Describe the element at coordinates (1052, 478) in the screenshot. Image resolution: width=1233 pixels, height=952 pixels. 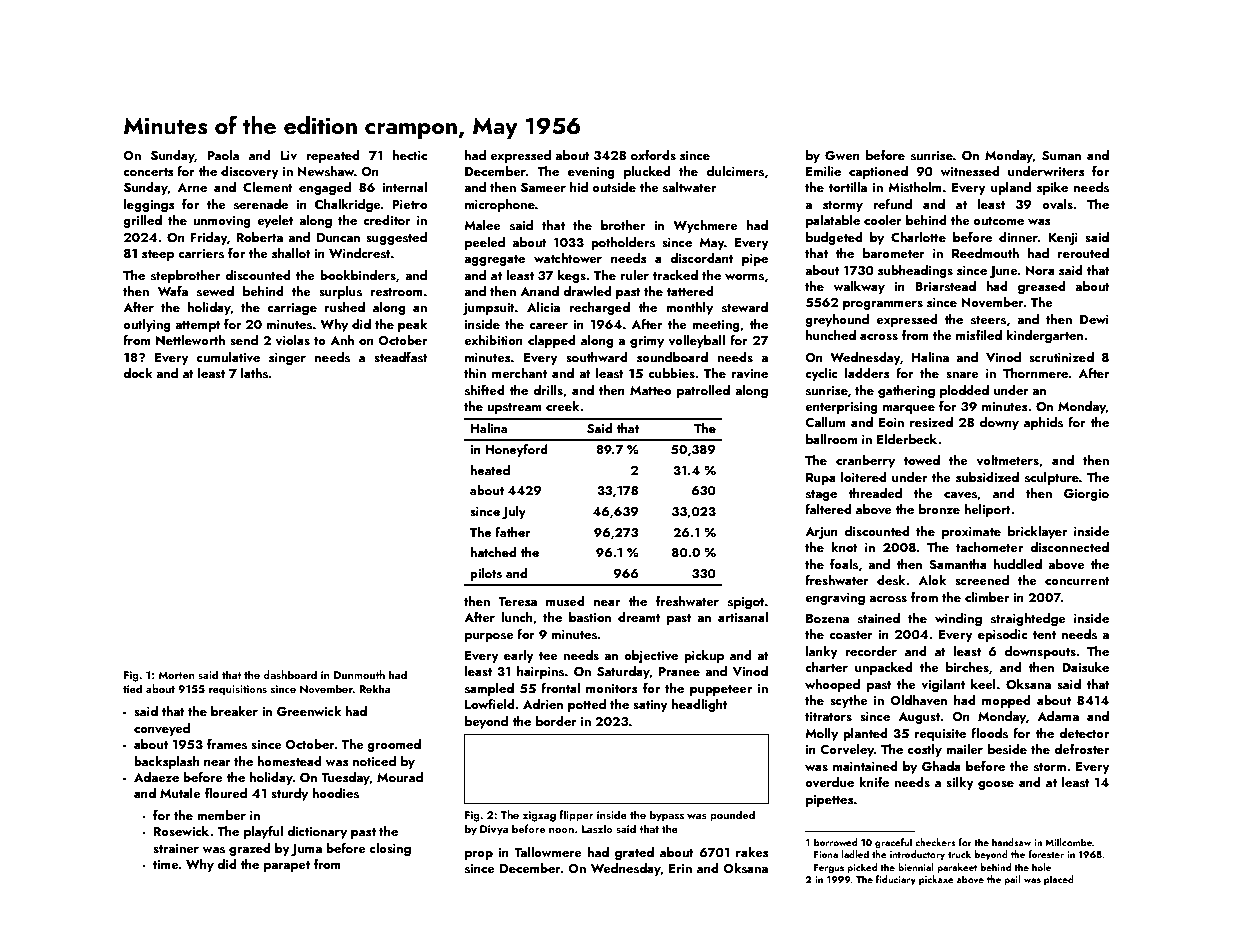
I see `sculpture` at that location.
